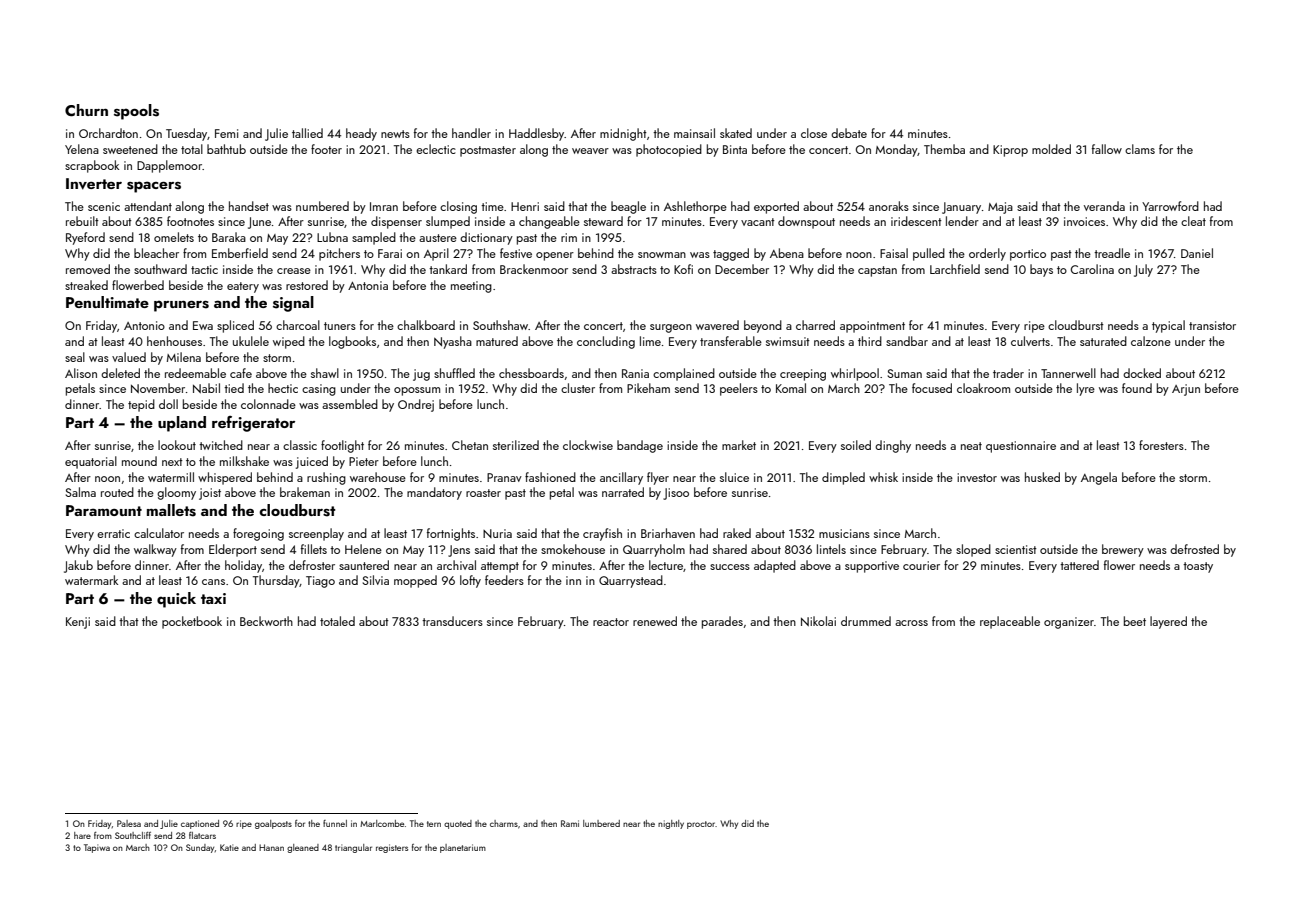 The image size is (1308, 924). I want to click on Tapiwa, so click(97, 848).
